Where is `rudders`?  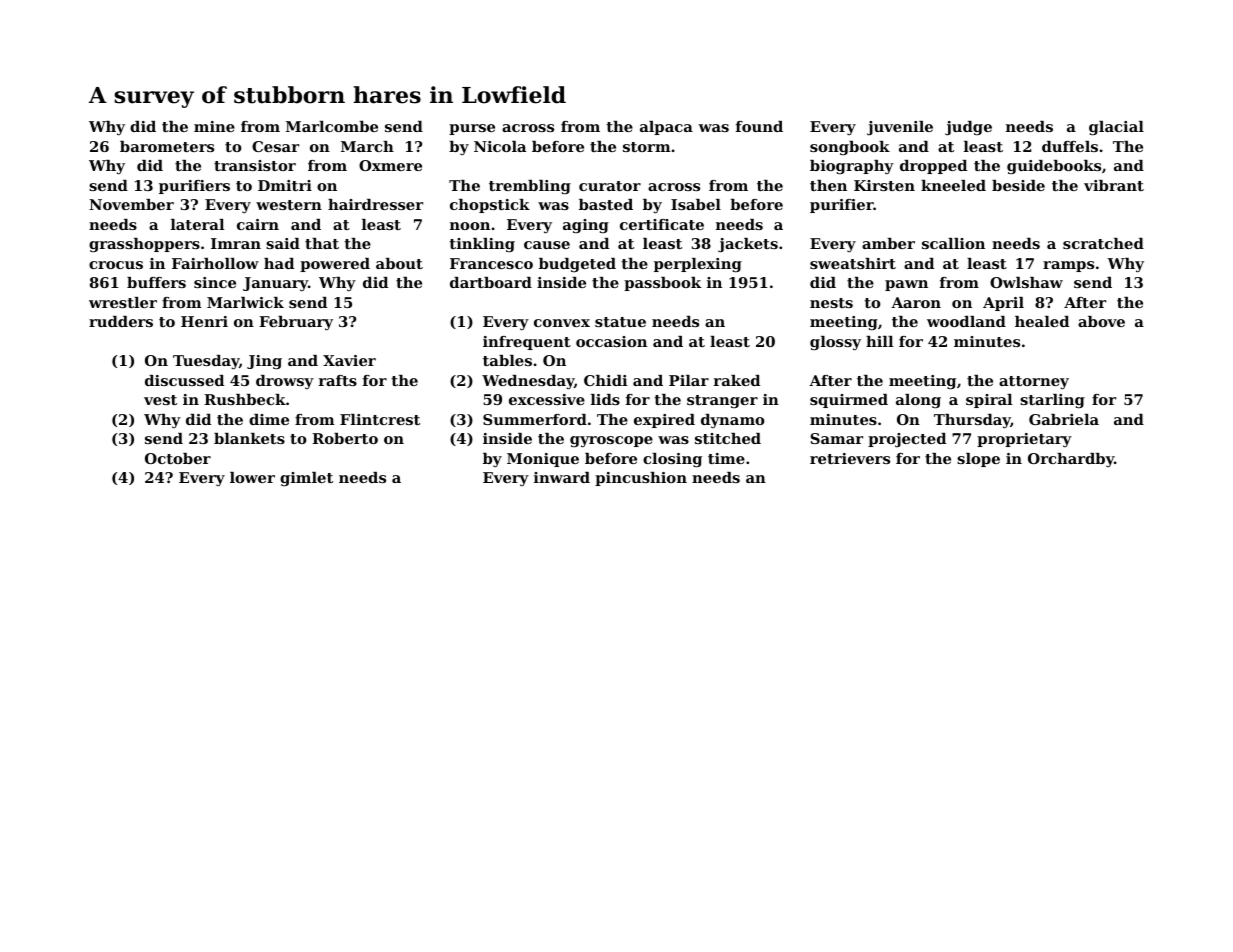
rudders is located at coordinates (121, 321).
